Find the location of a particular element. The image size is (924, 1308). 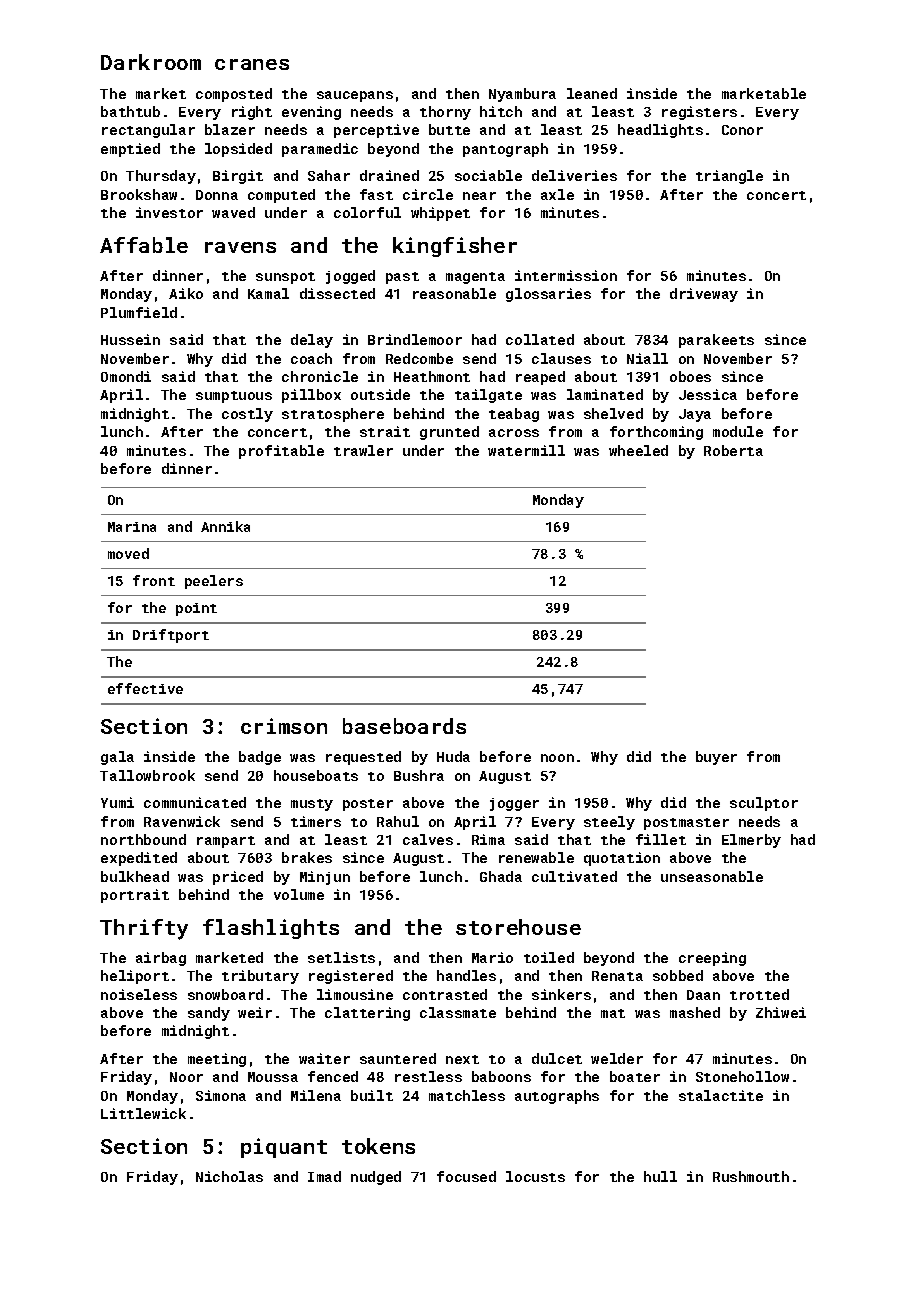

boater is located at coordinates (635, 1076).
